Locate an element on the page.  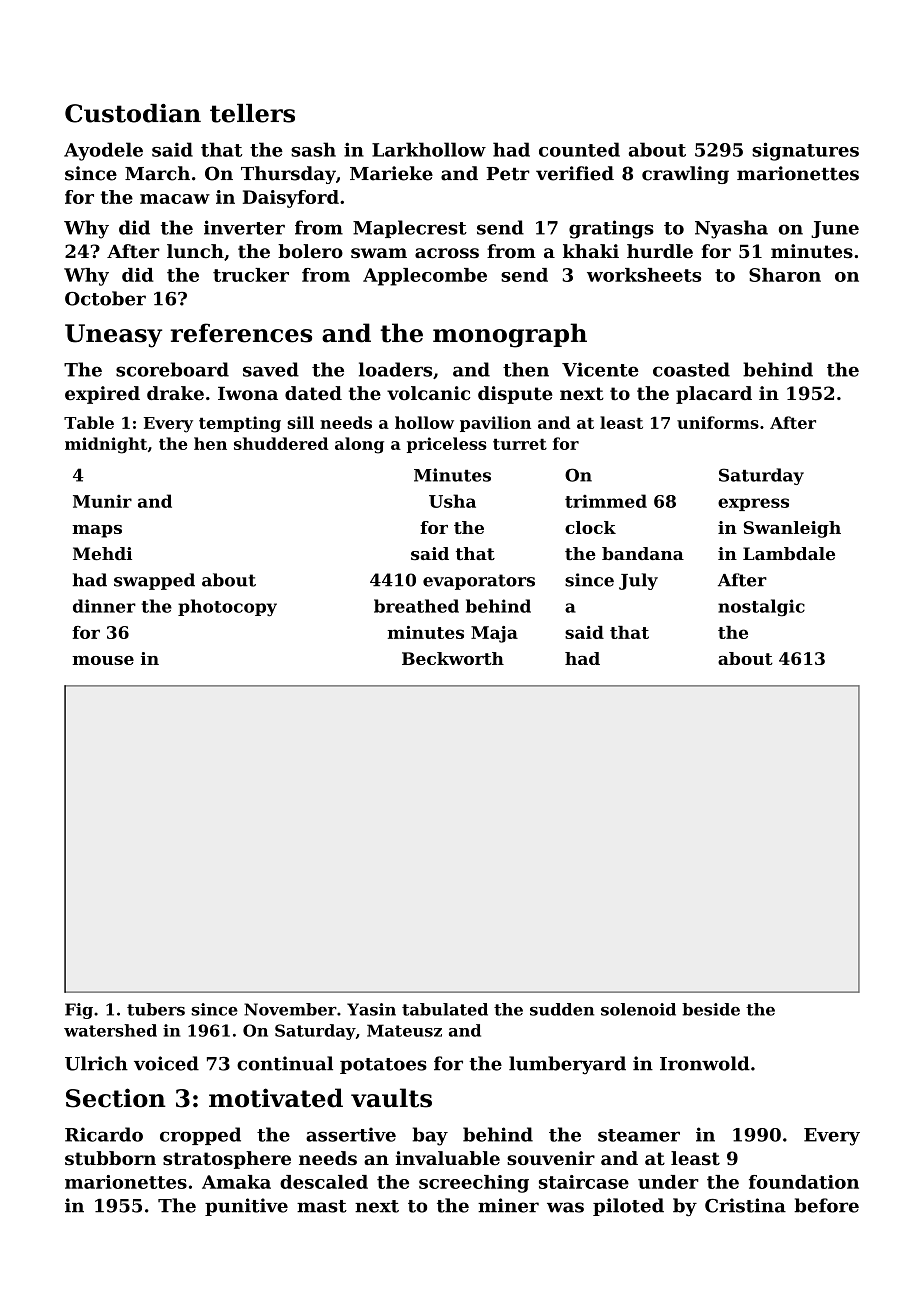
stratosphere is located at coordinates (227, 1160).
